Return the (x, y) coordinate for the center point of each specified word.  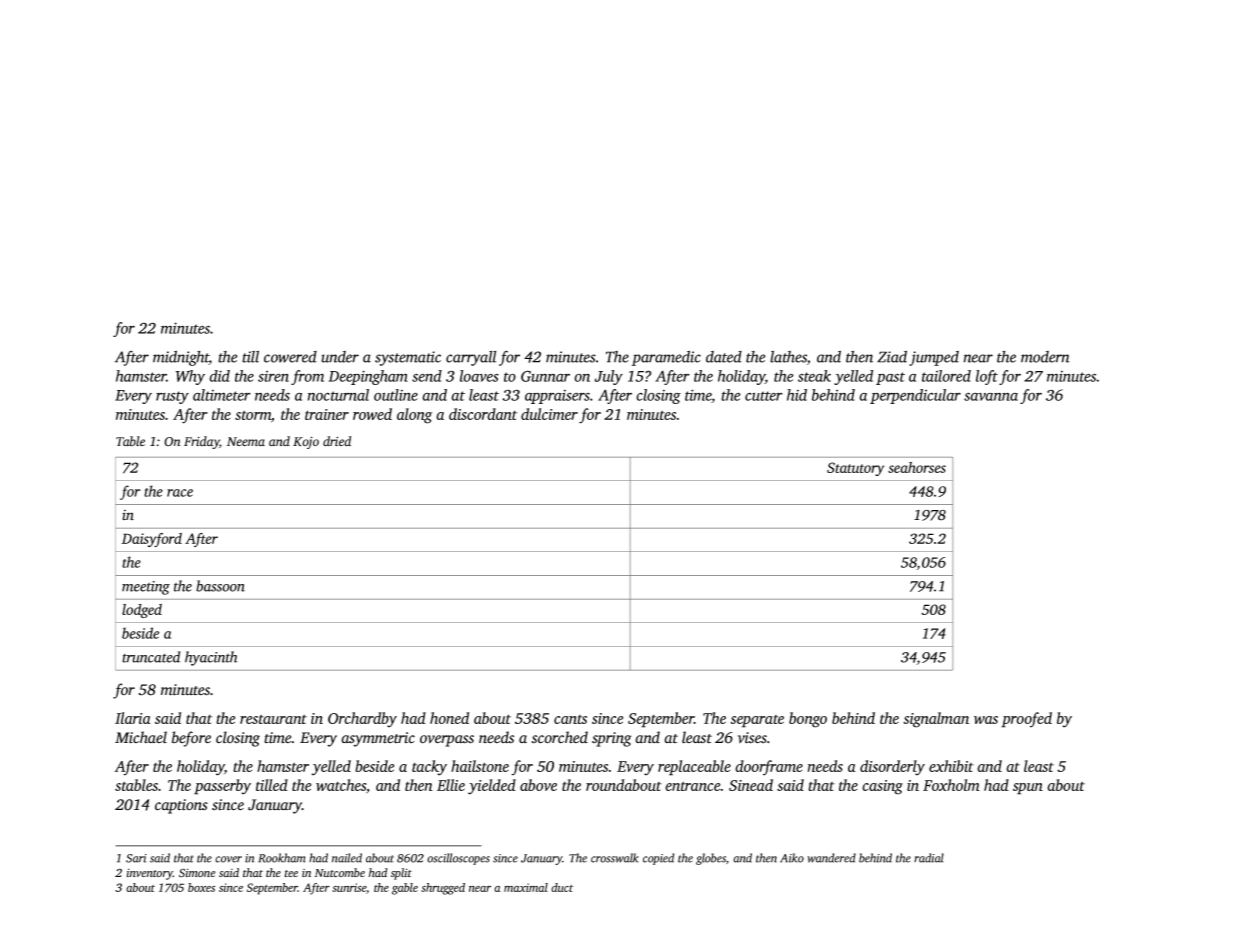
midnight (181, 358)
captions (181, 806)
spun (1028, 789)
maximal (526, 887)
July (609, 377)
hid (797, 395)
